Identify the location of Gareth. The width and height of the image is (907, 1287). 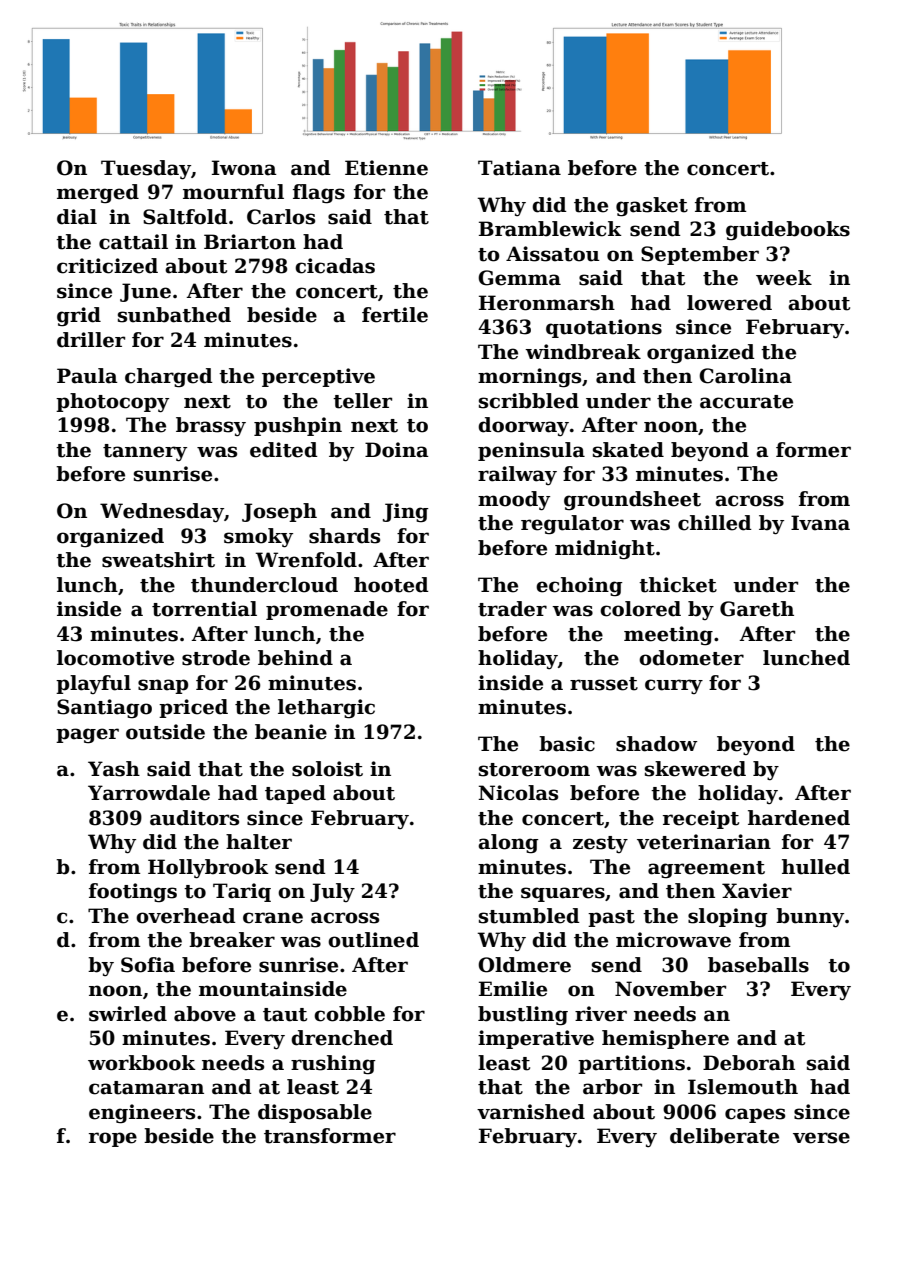
(757, 609).
